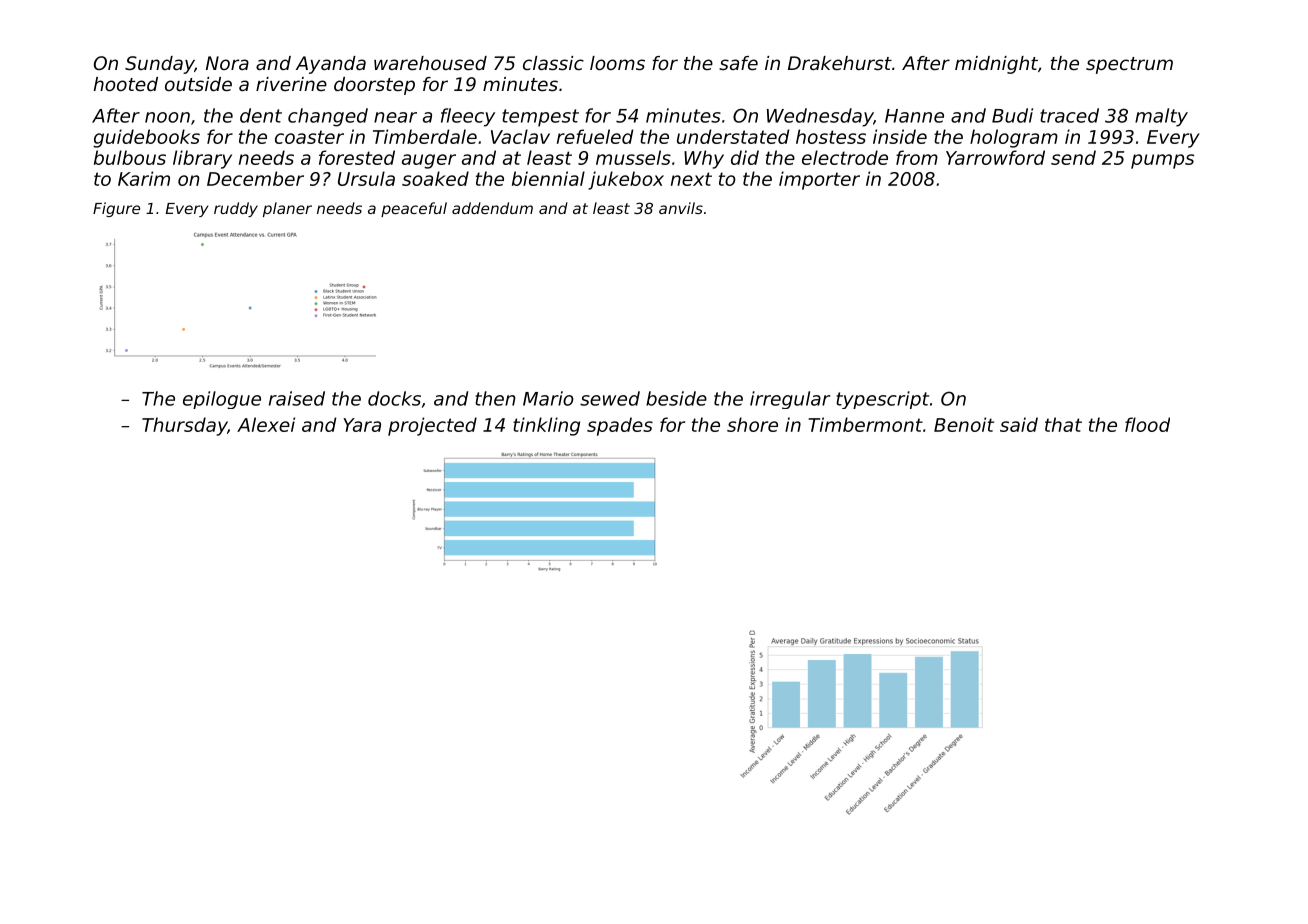 The width and height of the screenshot is (1308, 924). Describe the element at coordinates (882, 400) in the screenshot. I see `typescript` at that location.
